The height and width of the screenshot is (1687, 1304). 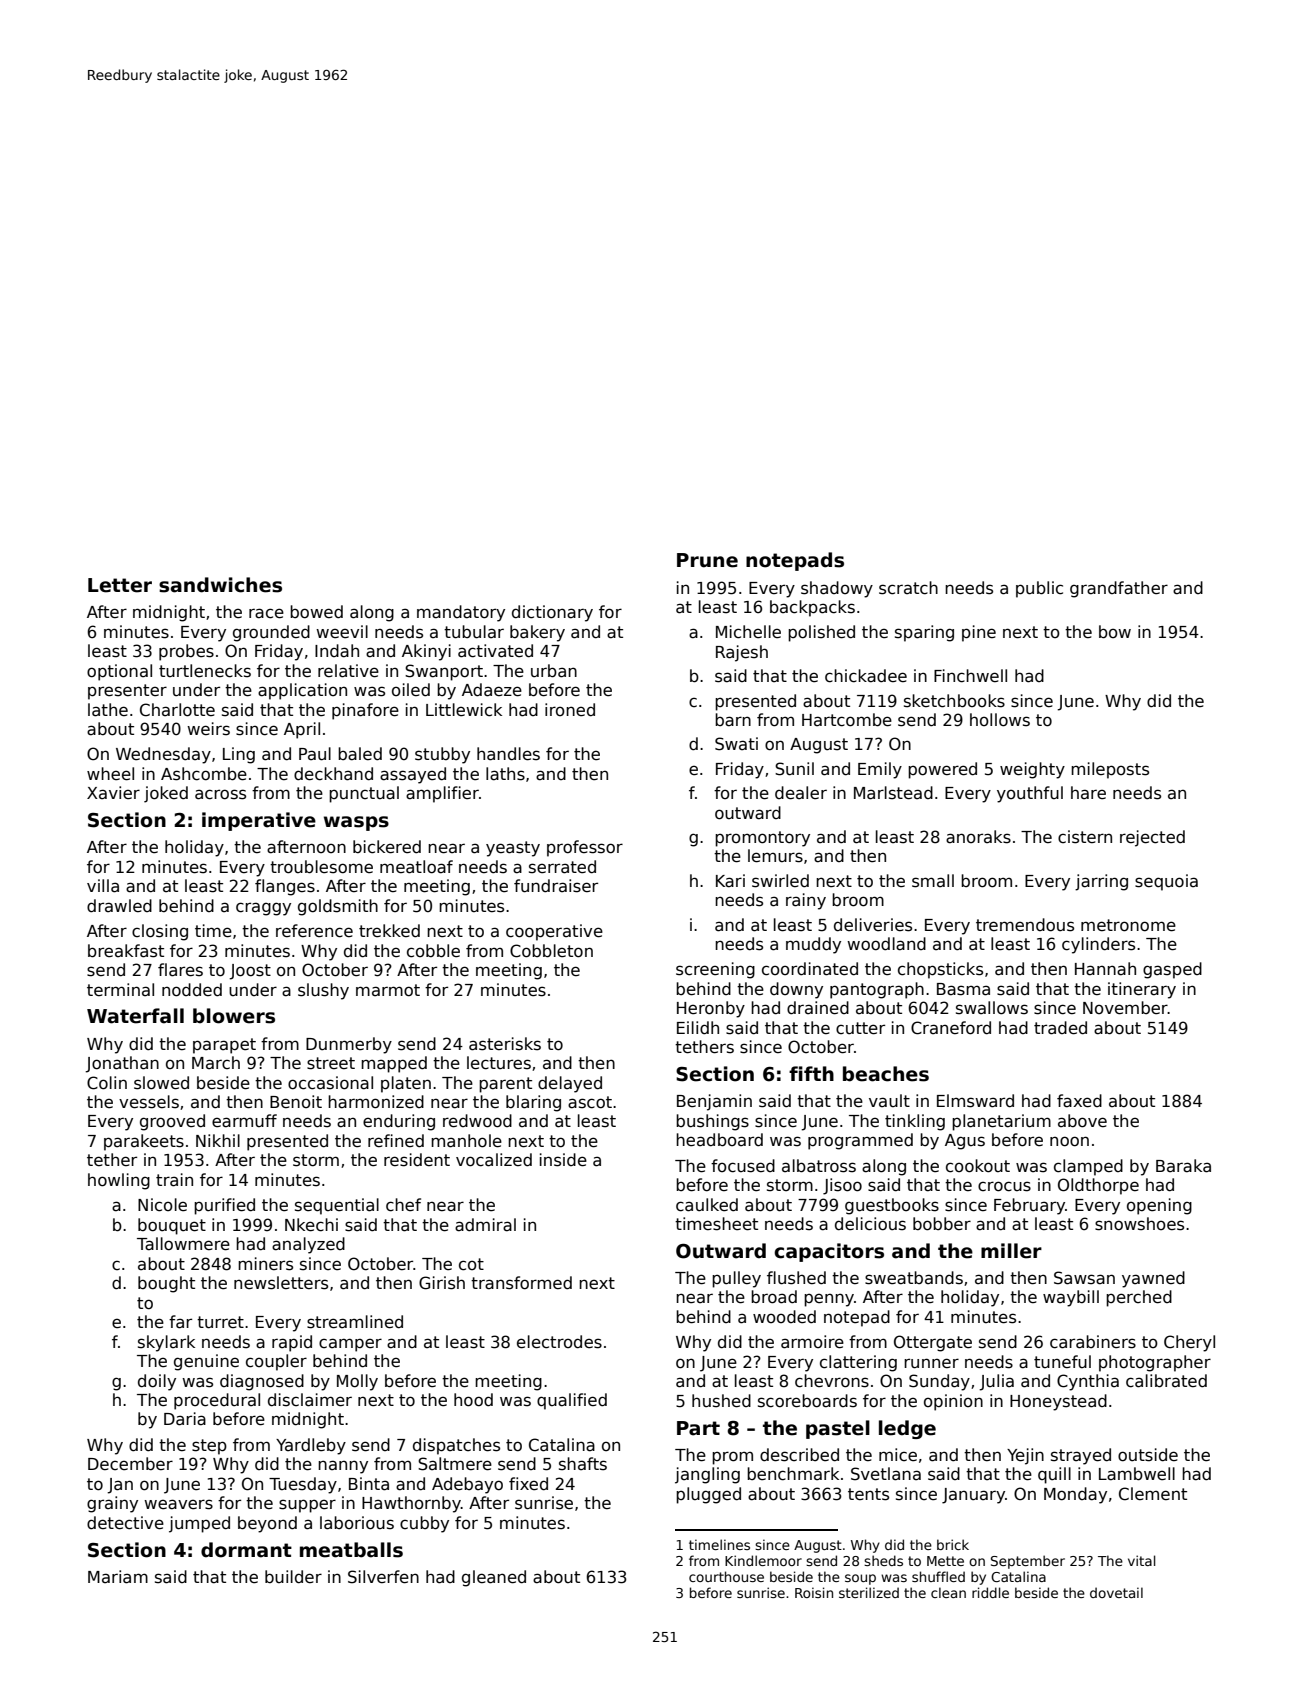 I want to click on step, so click(x=209, y=1447).
